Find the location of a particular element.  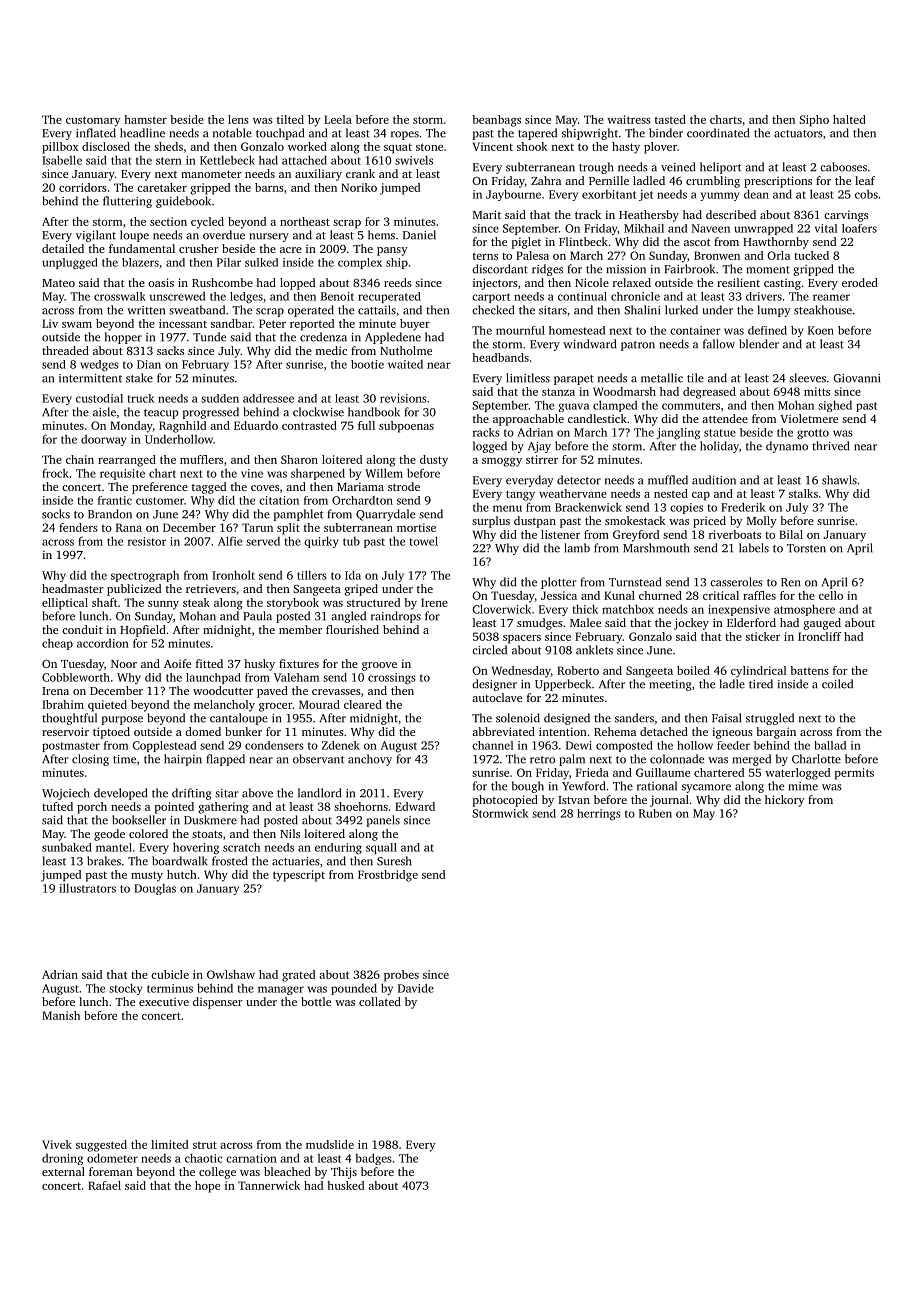

Davide is located at coordinates (416, 988).
